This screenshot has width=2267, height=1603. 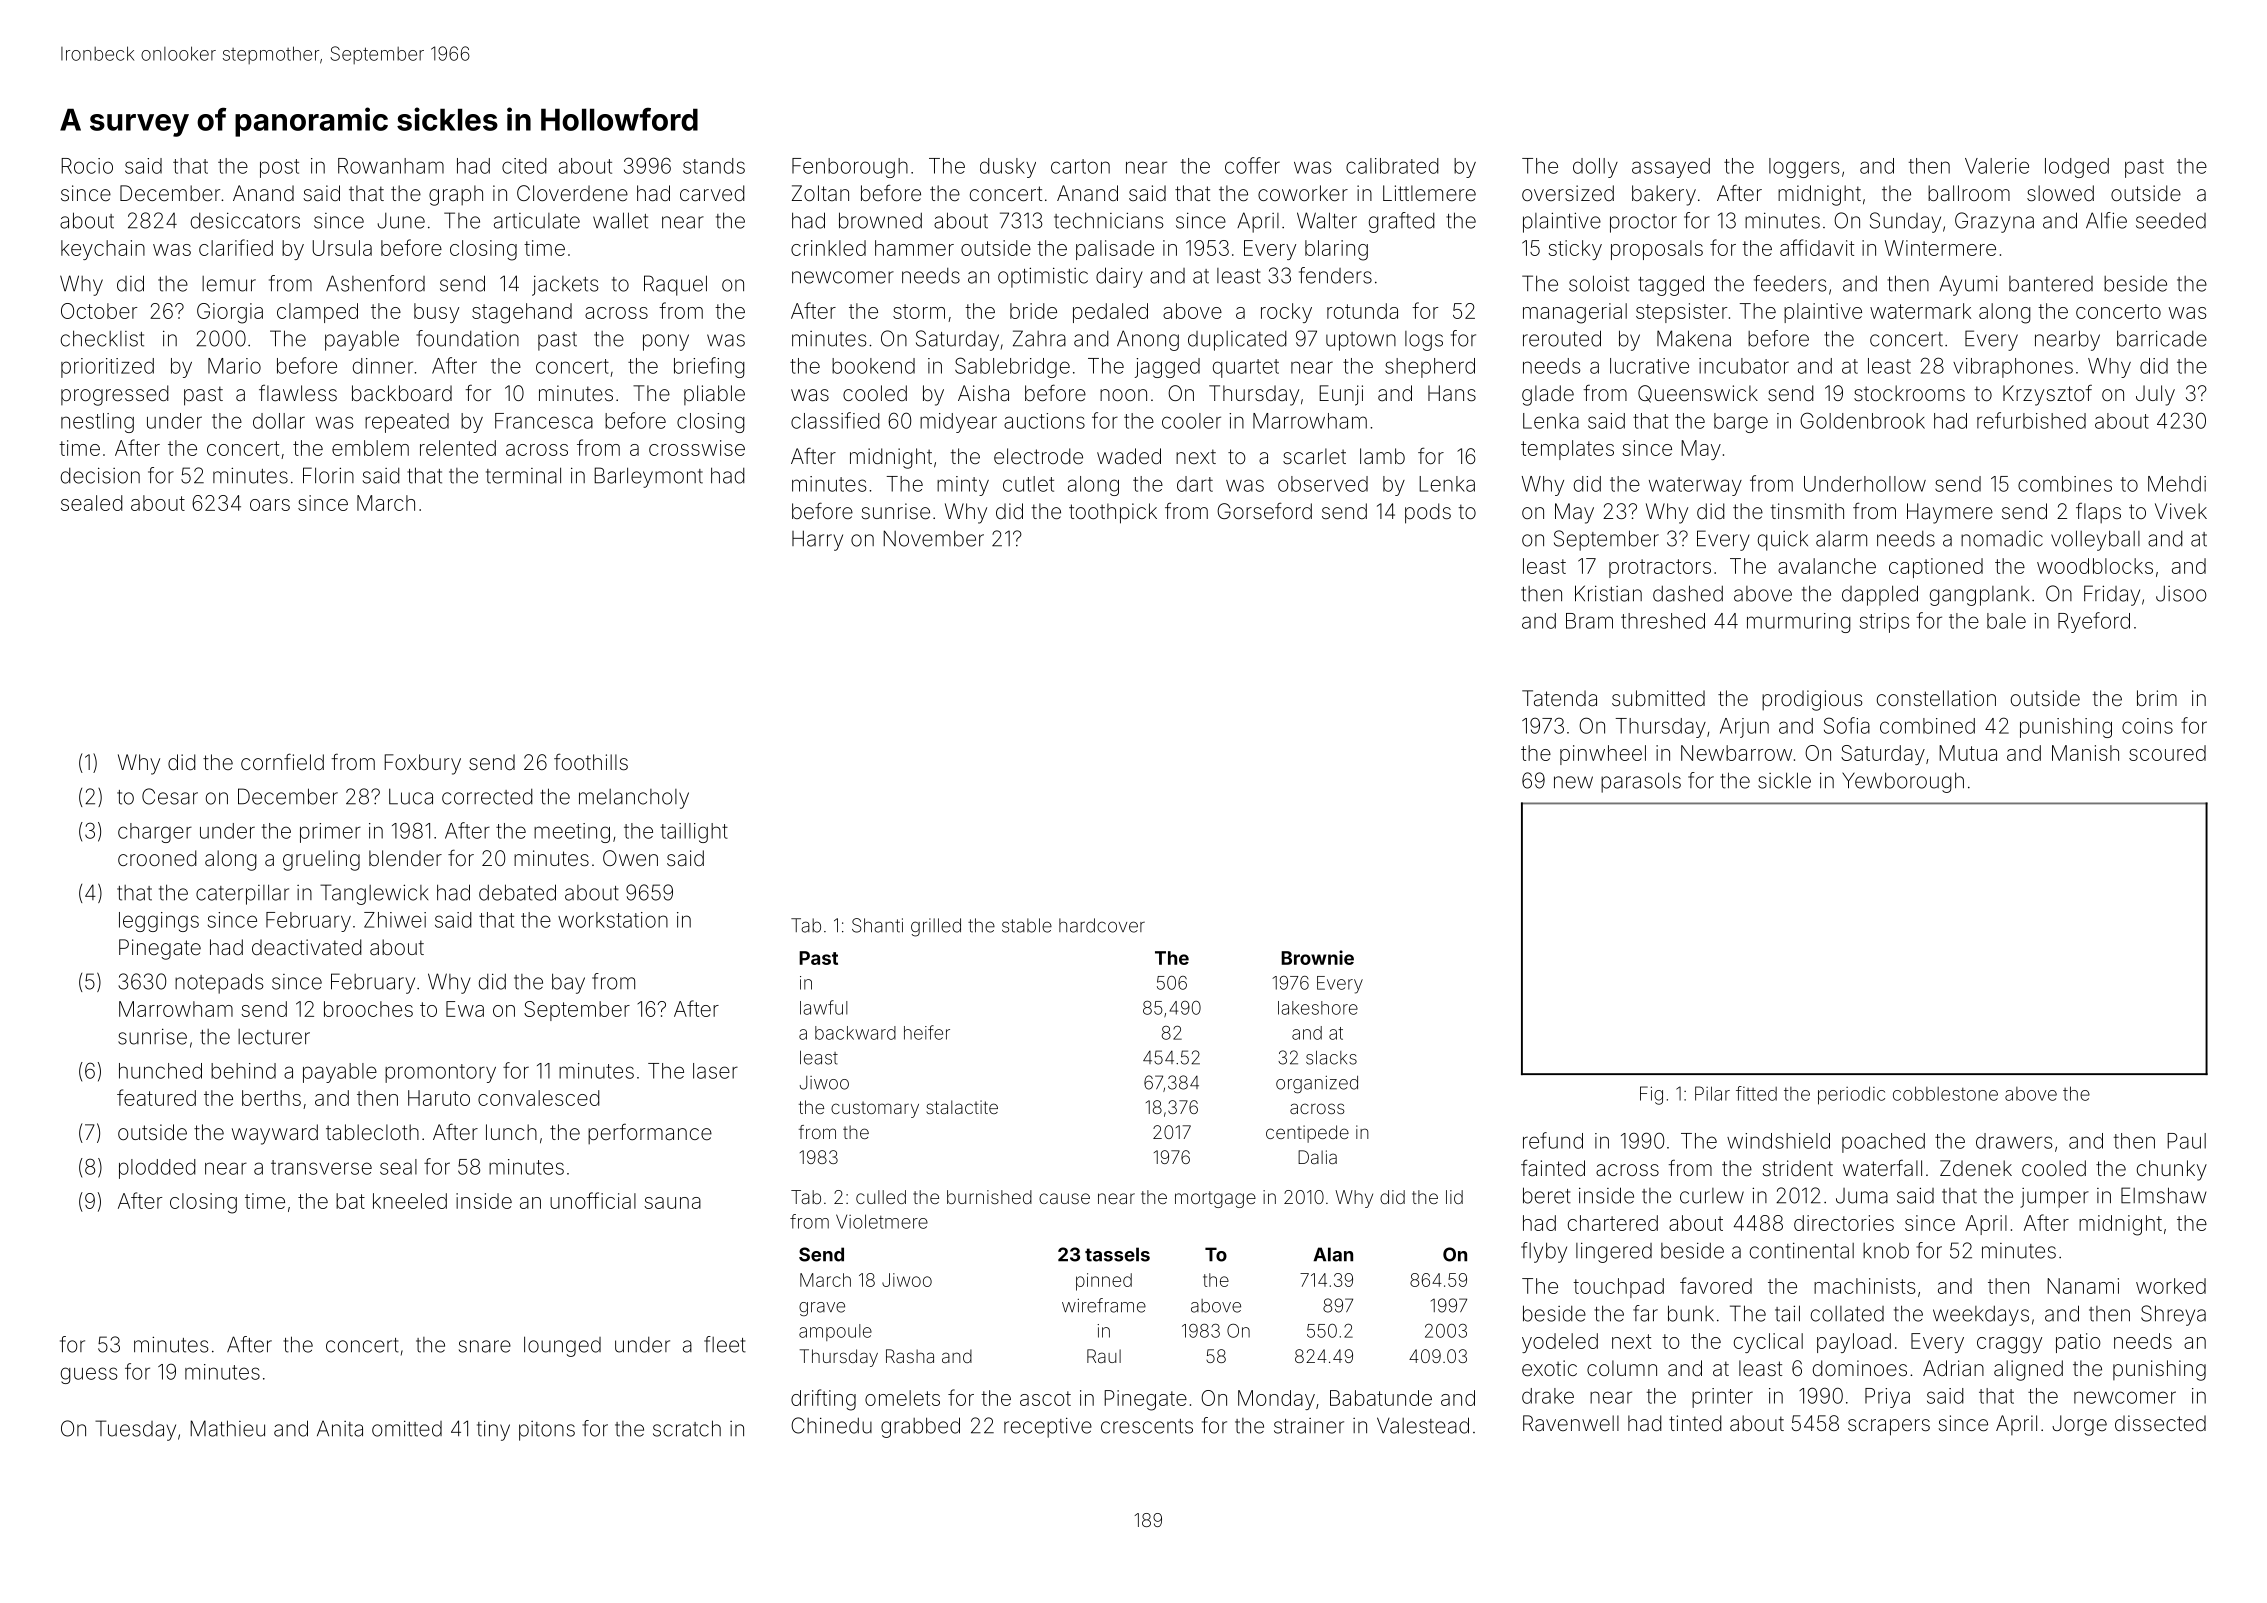 I want to click on combines, so click(x=2065, y=484).
